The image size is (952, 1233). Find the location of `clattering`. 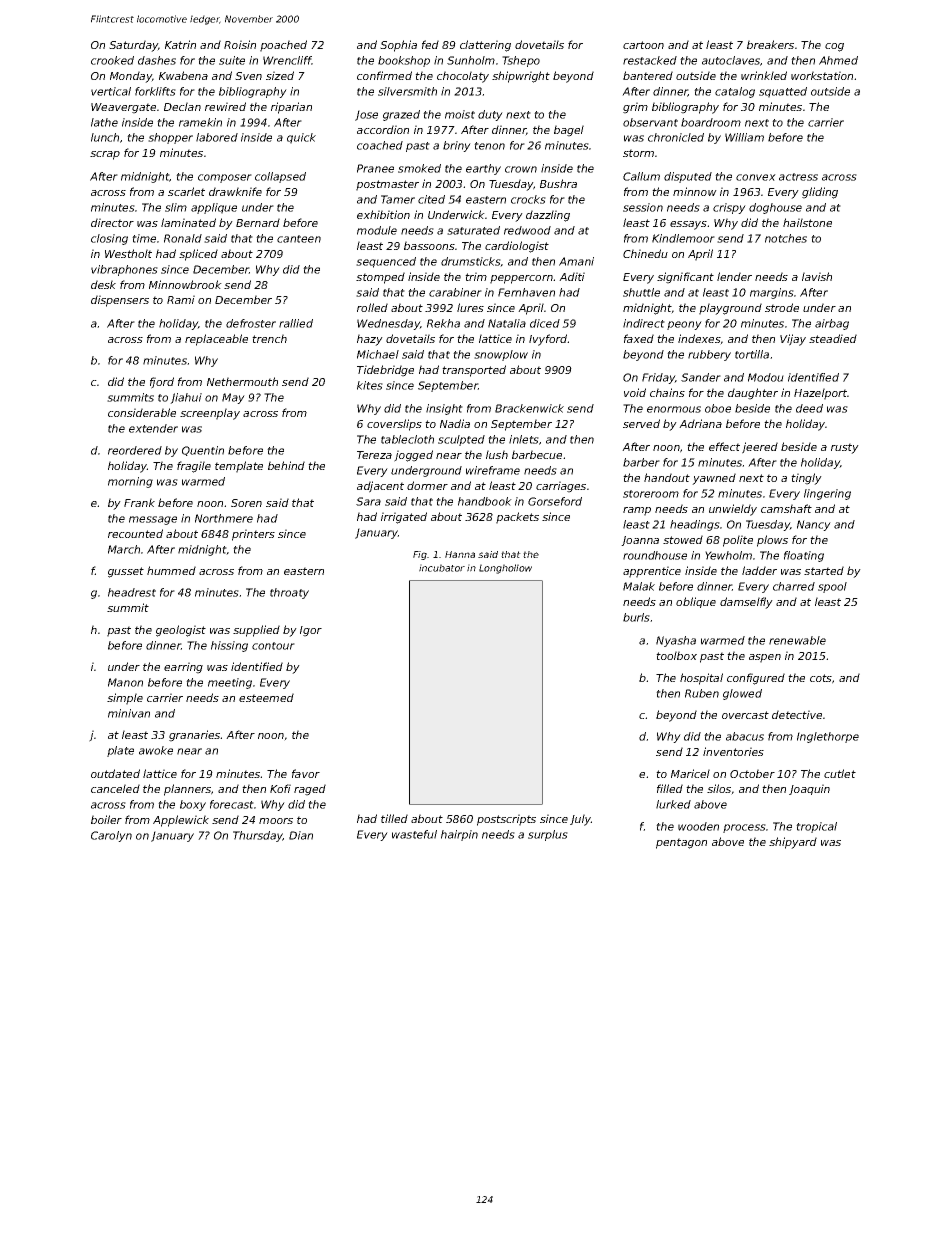

clattering is located at coordinates (485, 46).
